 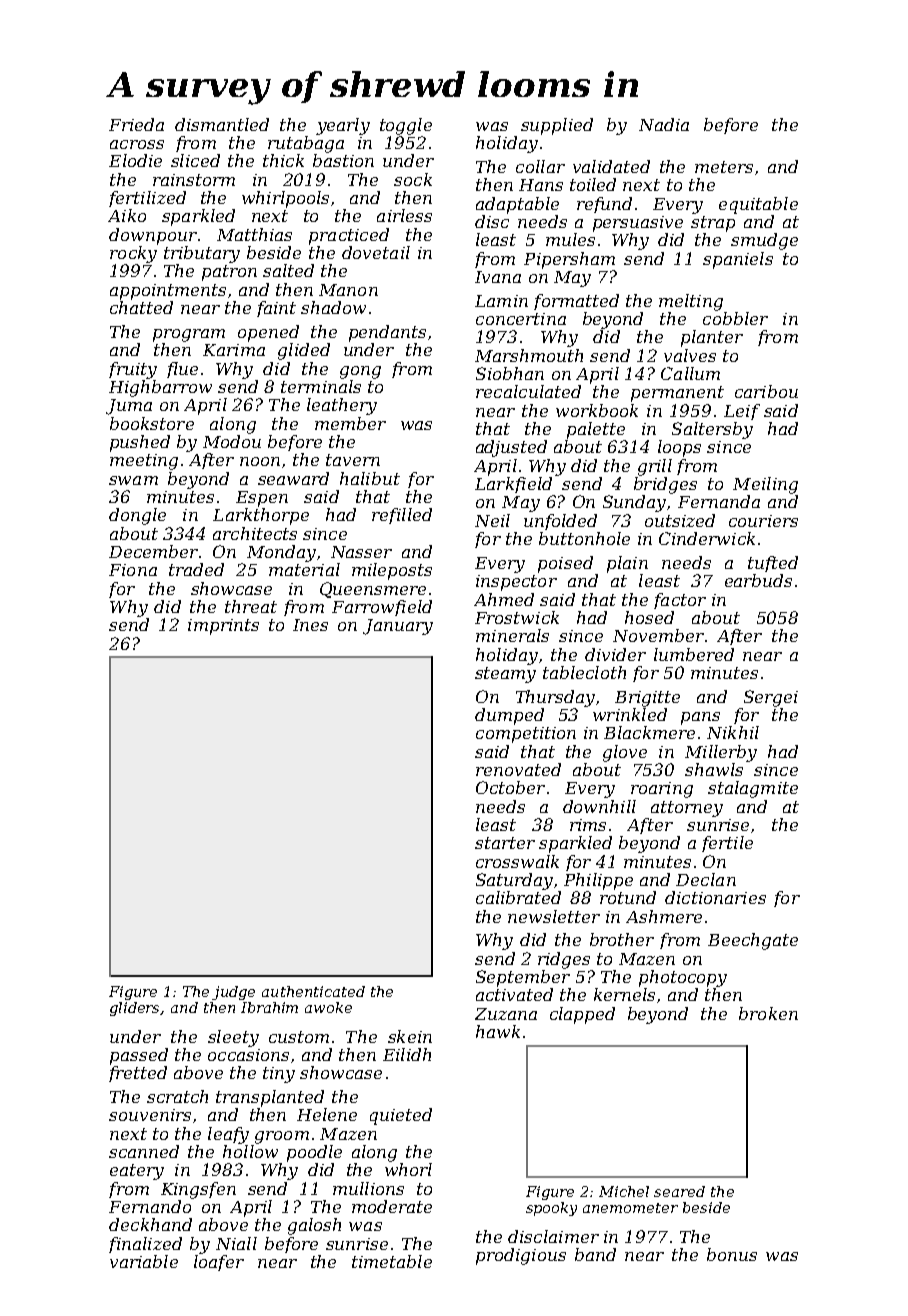 What do you see at coordinates (735, 318) in the screenshot?
I see `cobbler` at bounding box center [735, 318].
